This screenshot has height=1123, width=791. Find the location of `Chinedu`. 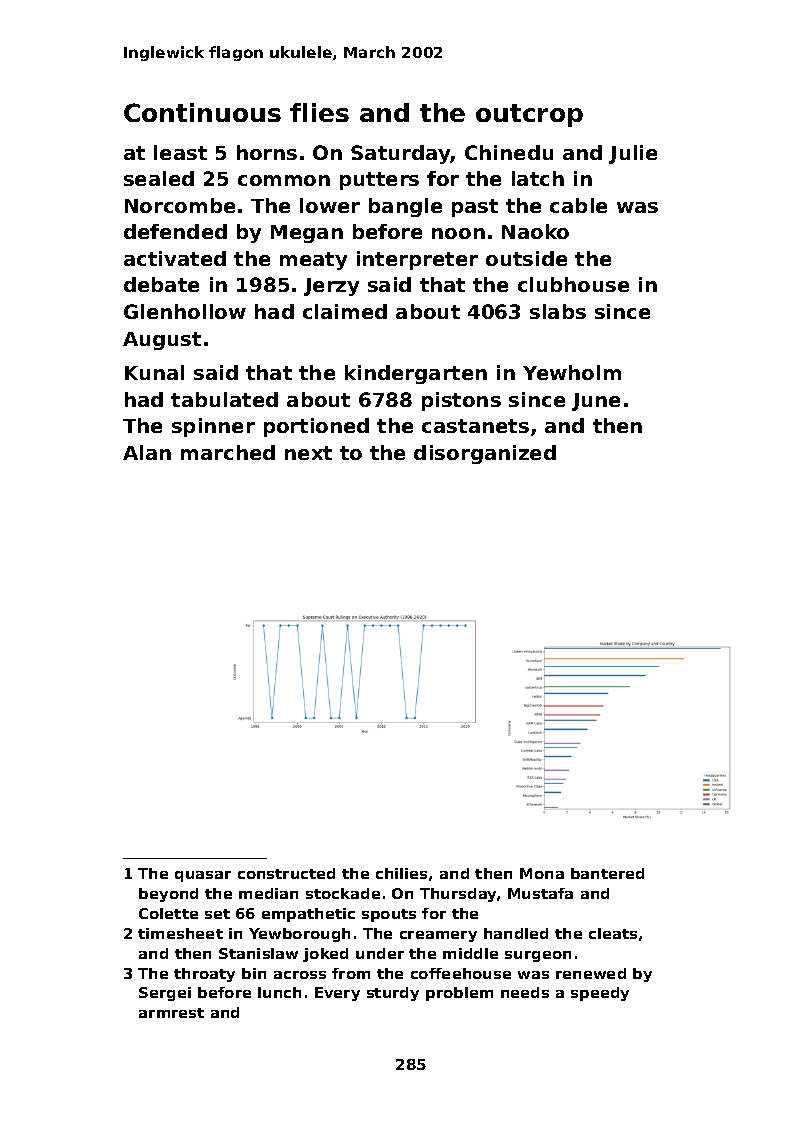

Chinedu is located at coordinates (509, 152).
